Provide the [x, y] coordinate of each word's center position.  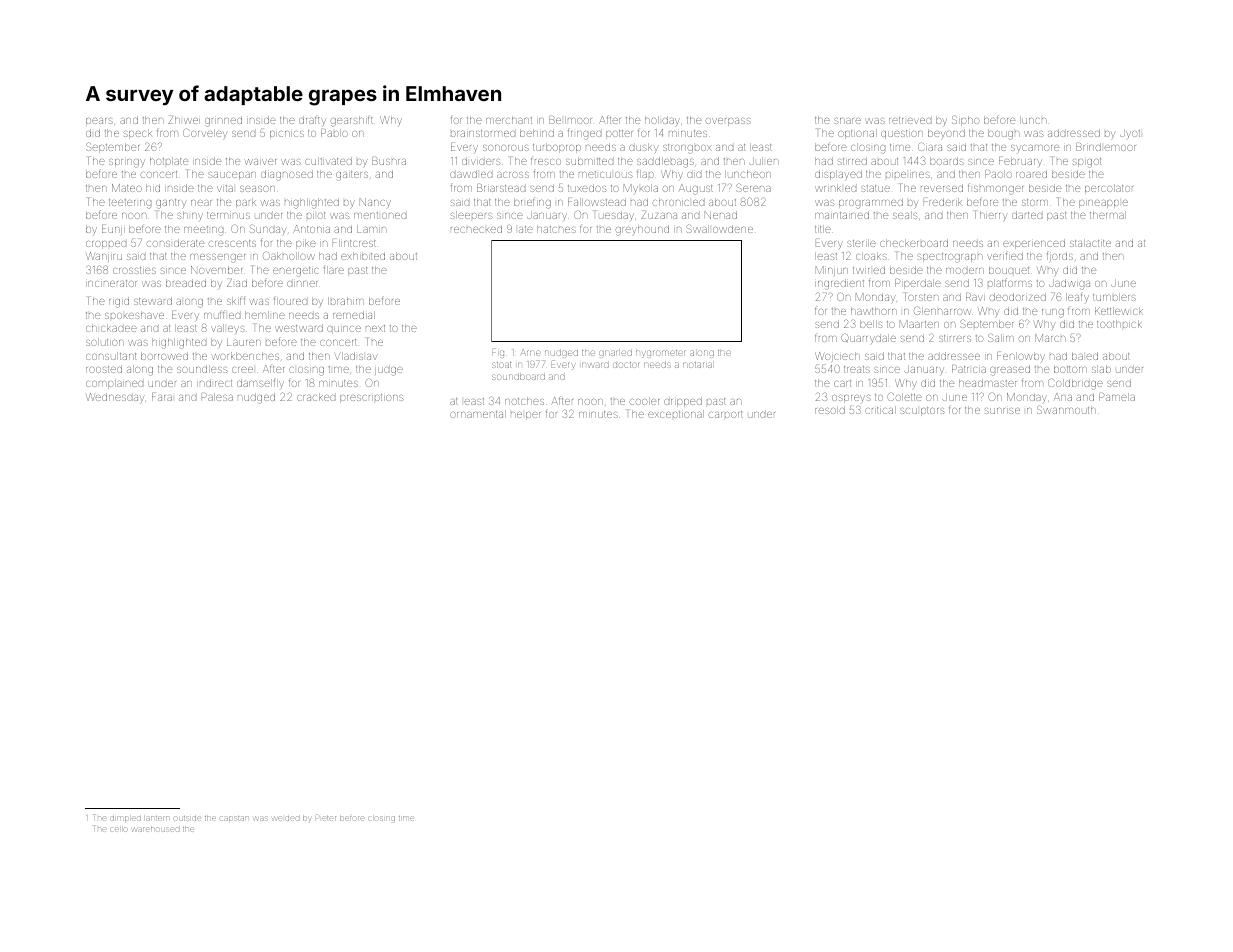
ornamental [478, 414]
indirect [214, 383]
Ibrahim [346, 301]
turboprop [557, 148]
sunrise [1002, 411]
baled [1085, 356]
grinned [223, 121]
